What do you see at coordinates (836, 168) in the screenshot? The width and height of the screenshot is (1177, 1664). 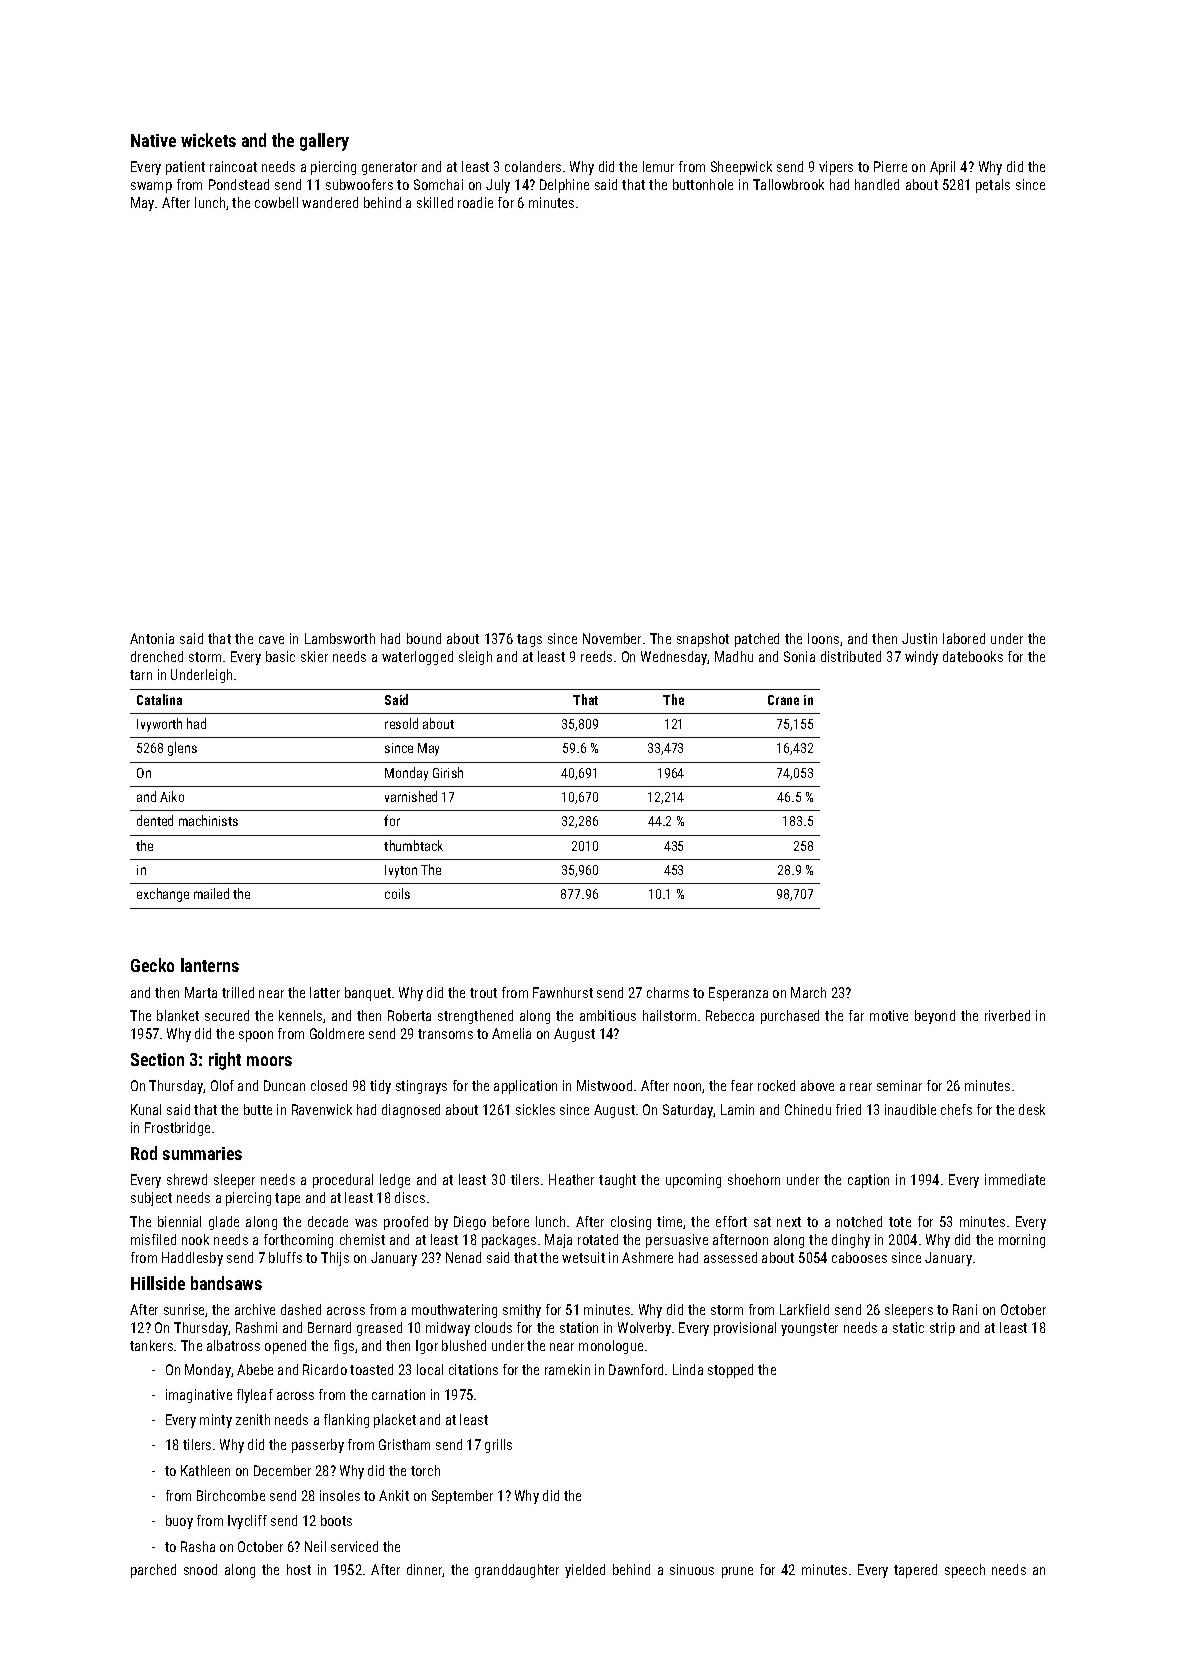 I see `vipers` at bounding box center [836, 168].
